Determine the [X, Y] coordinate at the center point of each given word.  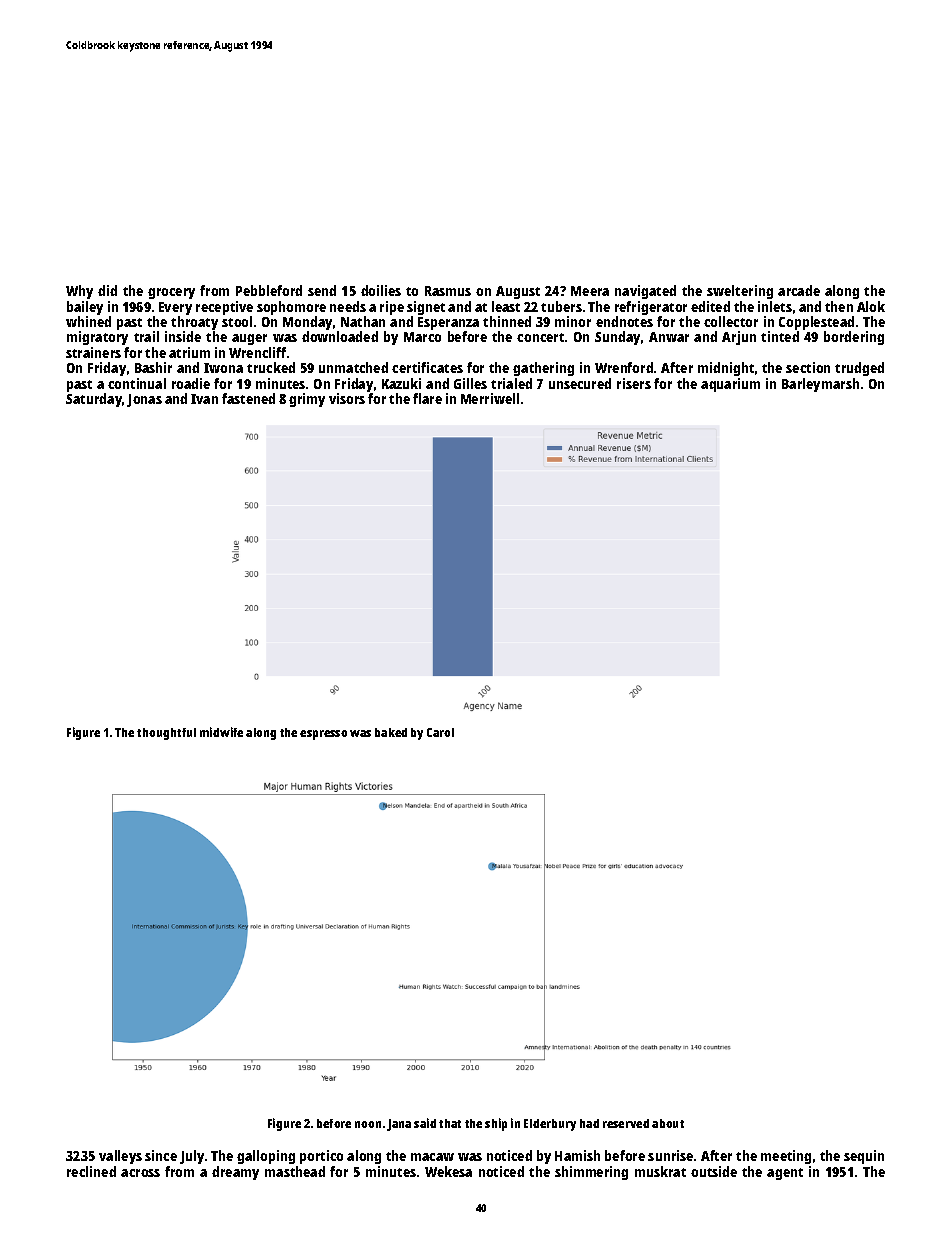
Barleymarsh [820, 385]
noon [368, 1124]
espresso [323, 735]
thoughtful [166, 734]
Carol [440, 732]
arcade [799, 290]
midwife [221, 732]
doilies [381, 290]
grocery [171, 293]
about [668, 1123]
